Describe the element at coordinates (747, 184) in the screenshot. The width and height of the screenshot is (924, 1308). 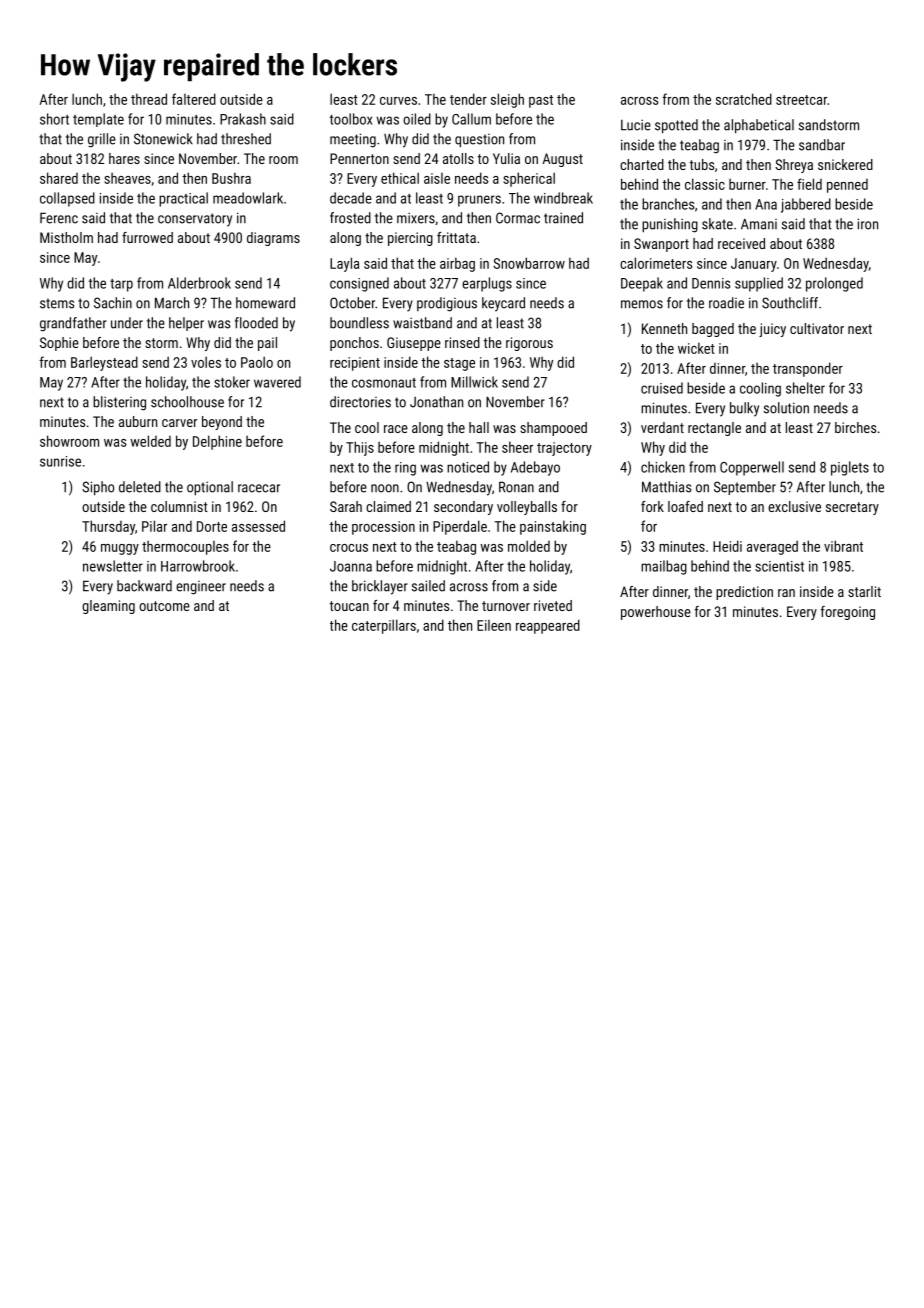
I see `burner` at that location.
